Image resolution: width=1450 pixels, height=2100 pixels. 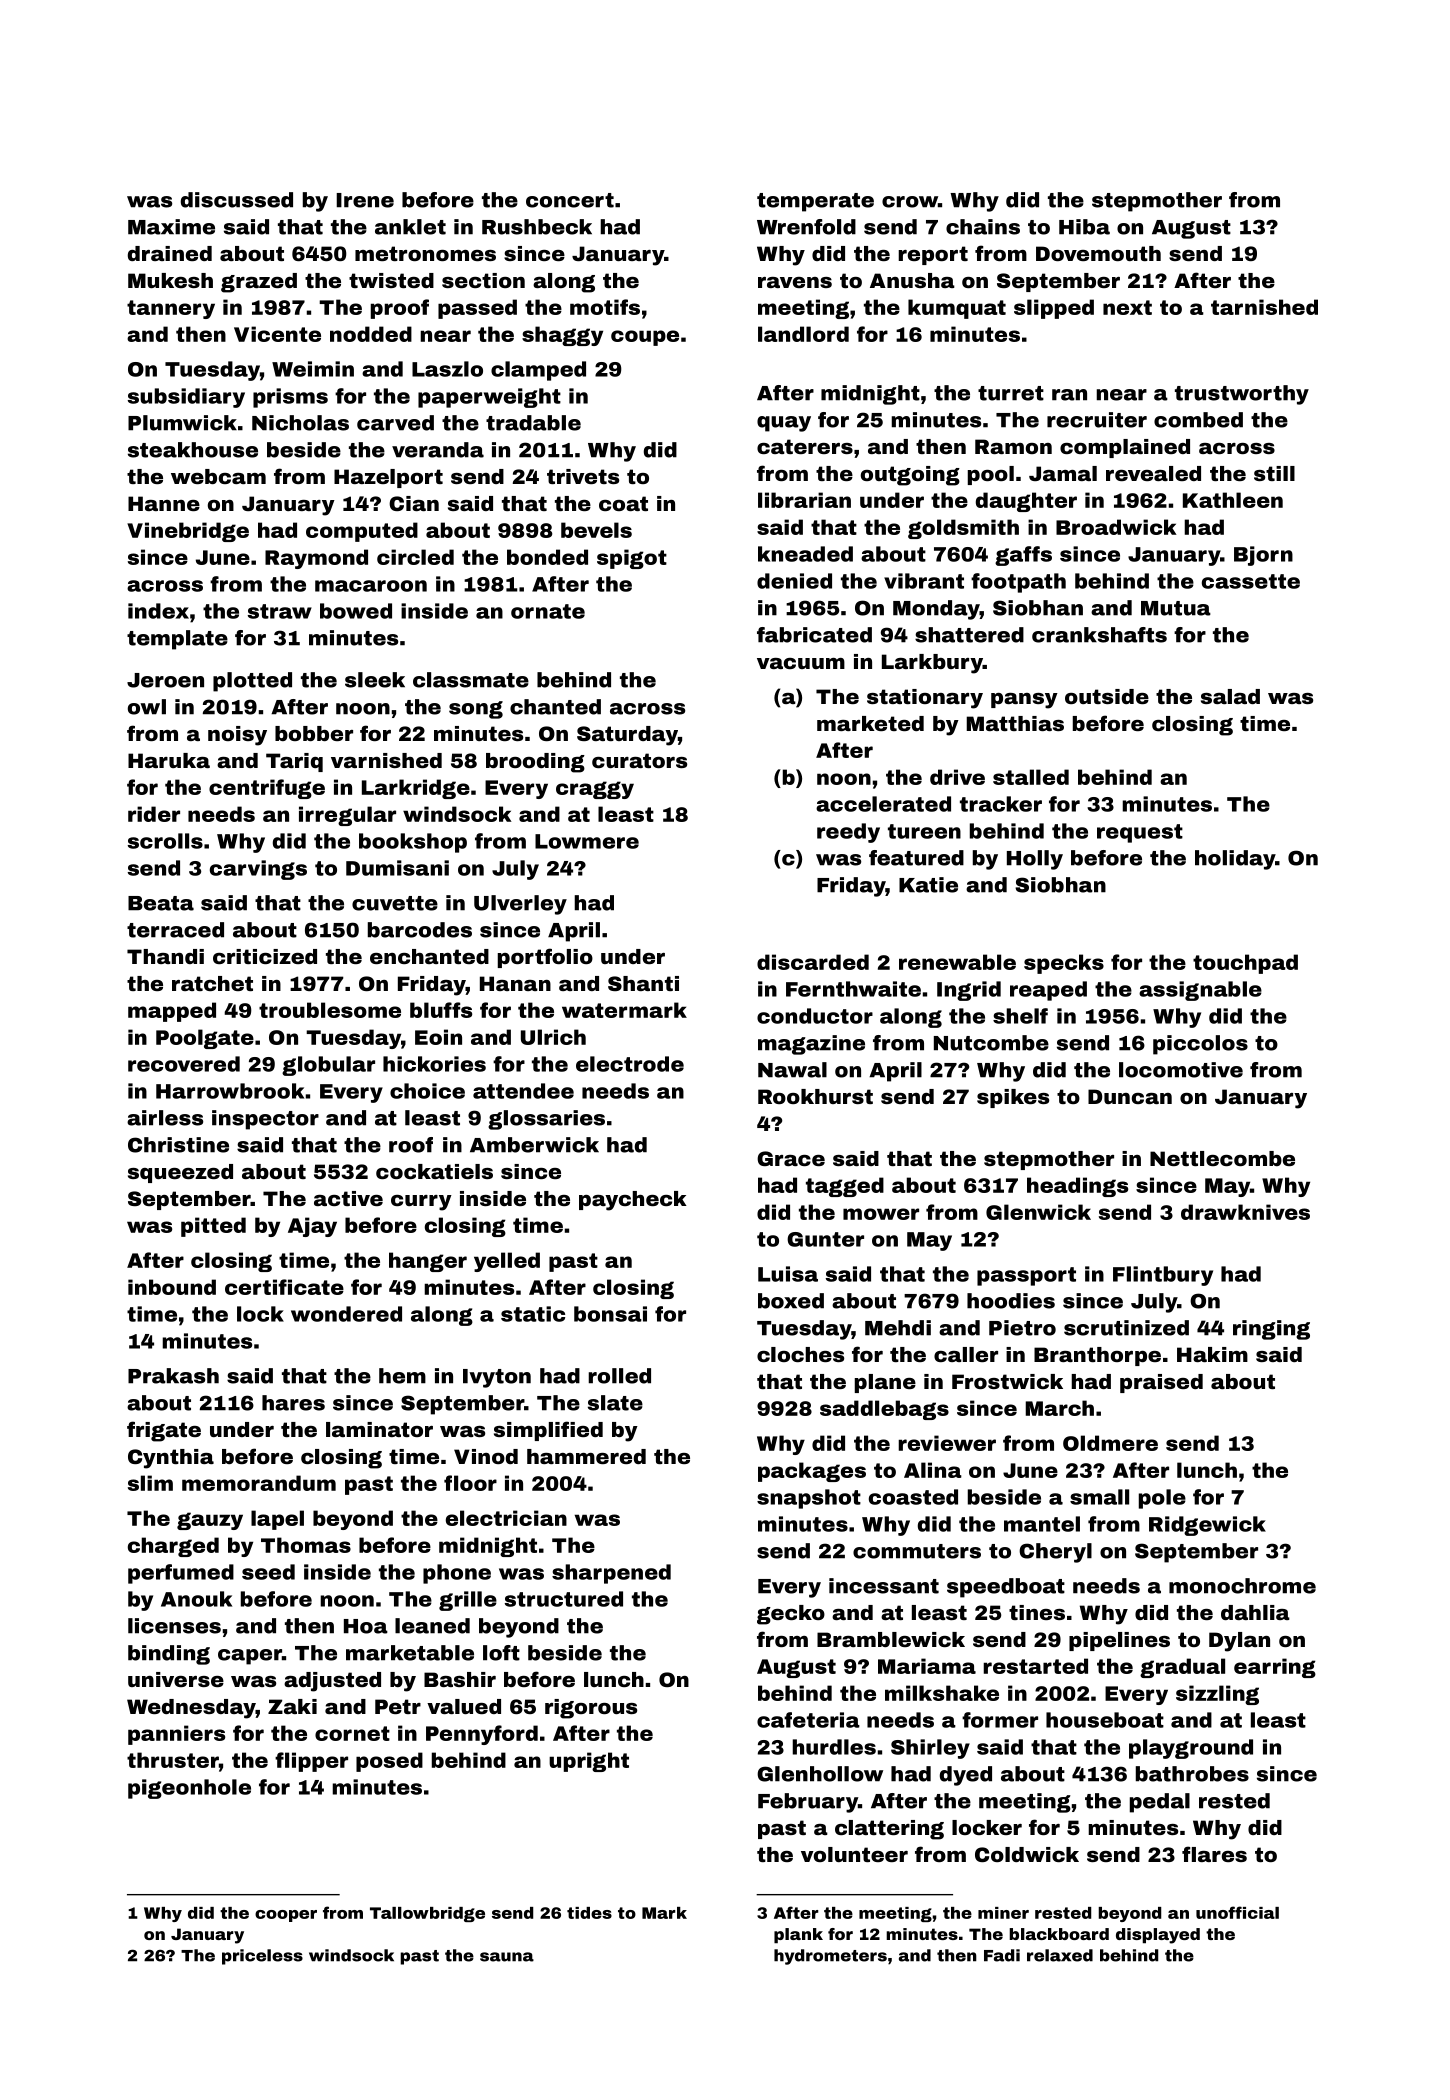 I want to click on tarnished, so click(x=1264, y=307).
